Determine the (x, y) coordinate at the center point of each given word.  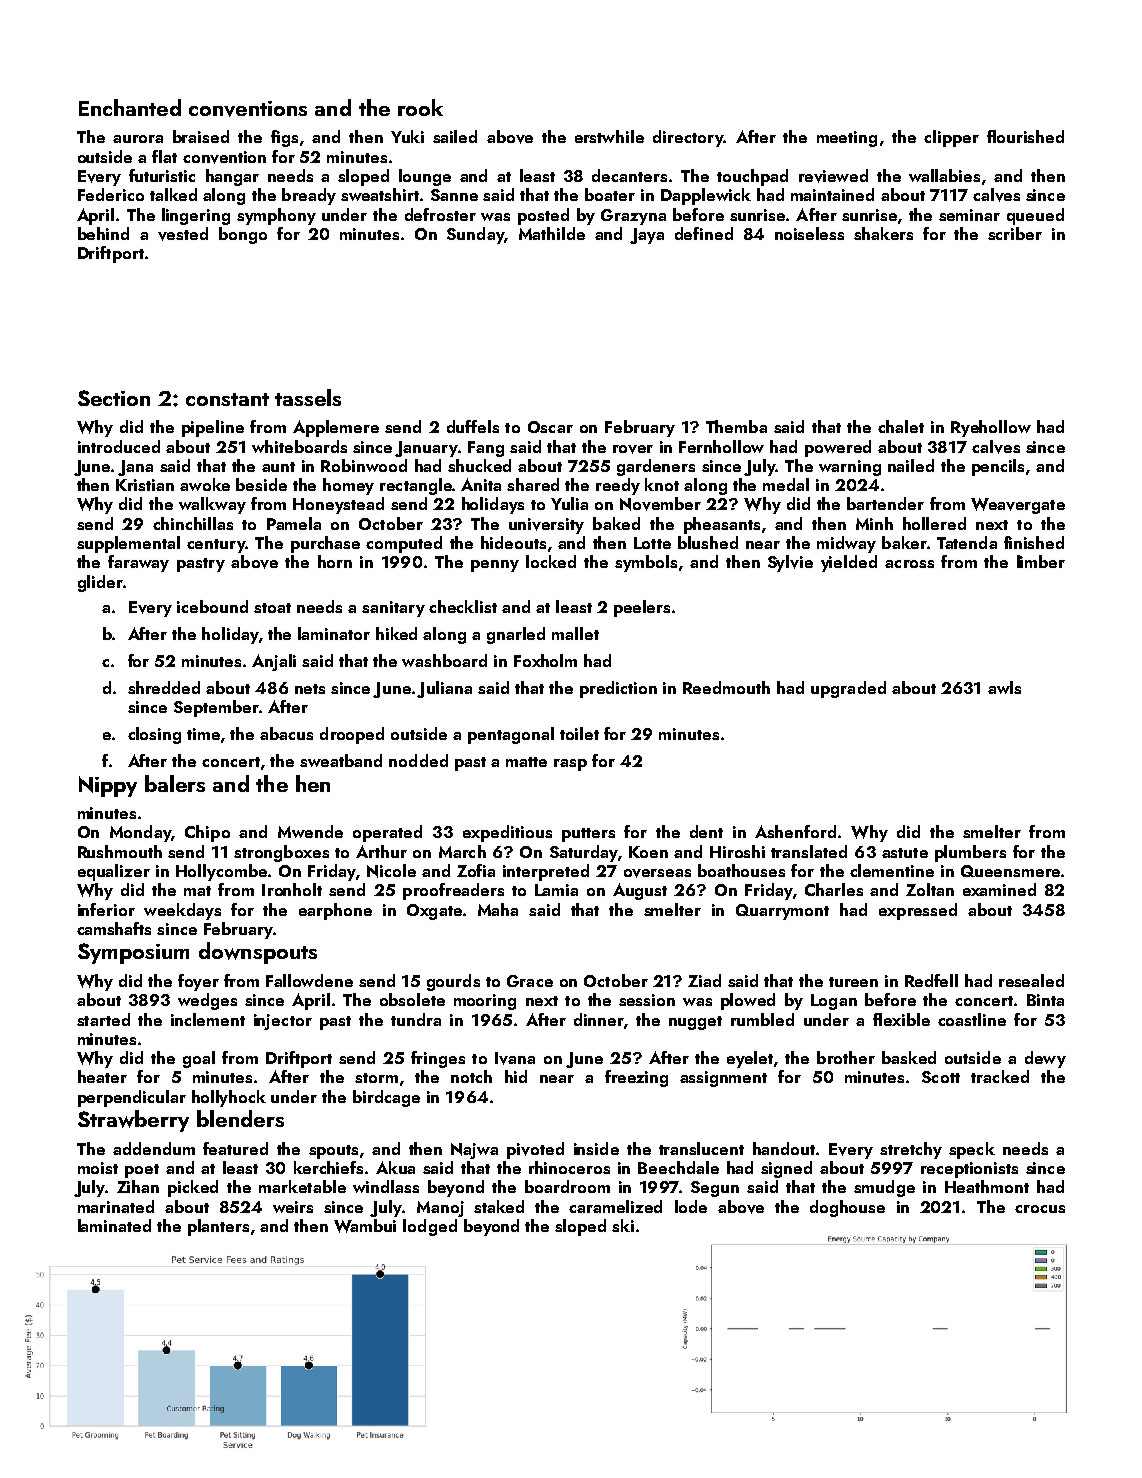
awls (1004, 687)
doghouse (847, 1208)
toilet (579, 733)
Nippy (108, 786)
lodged (430, 1227)
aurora (138, 139)
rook (420, 107)
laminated (114, 1225)
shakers (883, 233)
